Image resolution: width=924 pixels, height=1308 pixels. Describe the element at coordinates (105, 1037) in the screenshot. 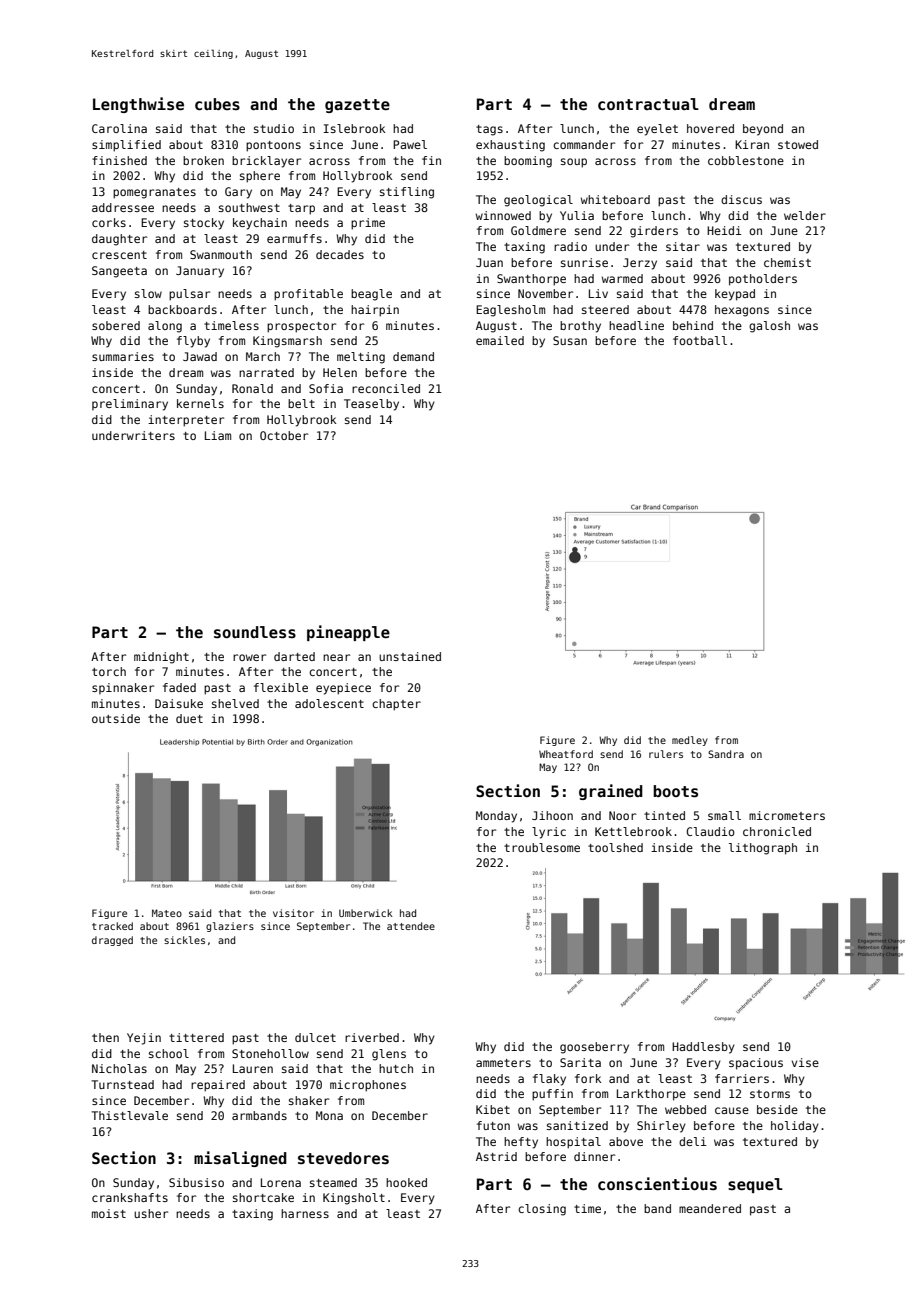

I see `then` at that location.
